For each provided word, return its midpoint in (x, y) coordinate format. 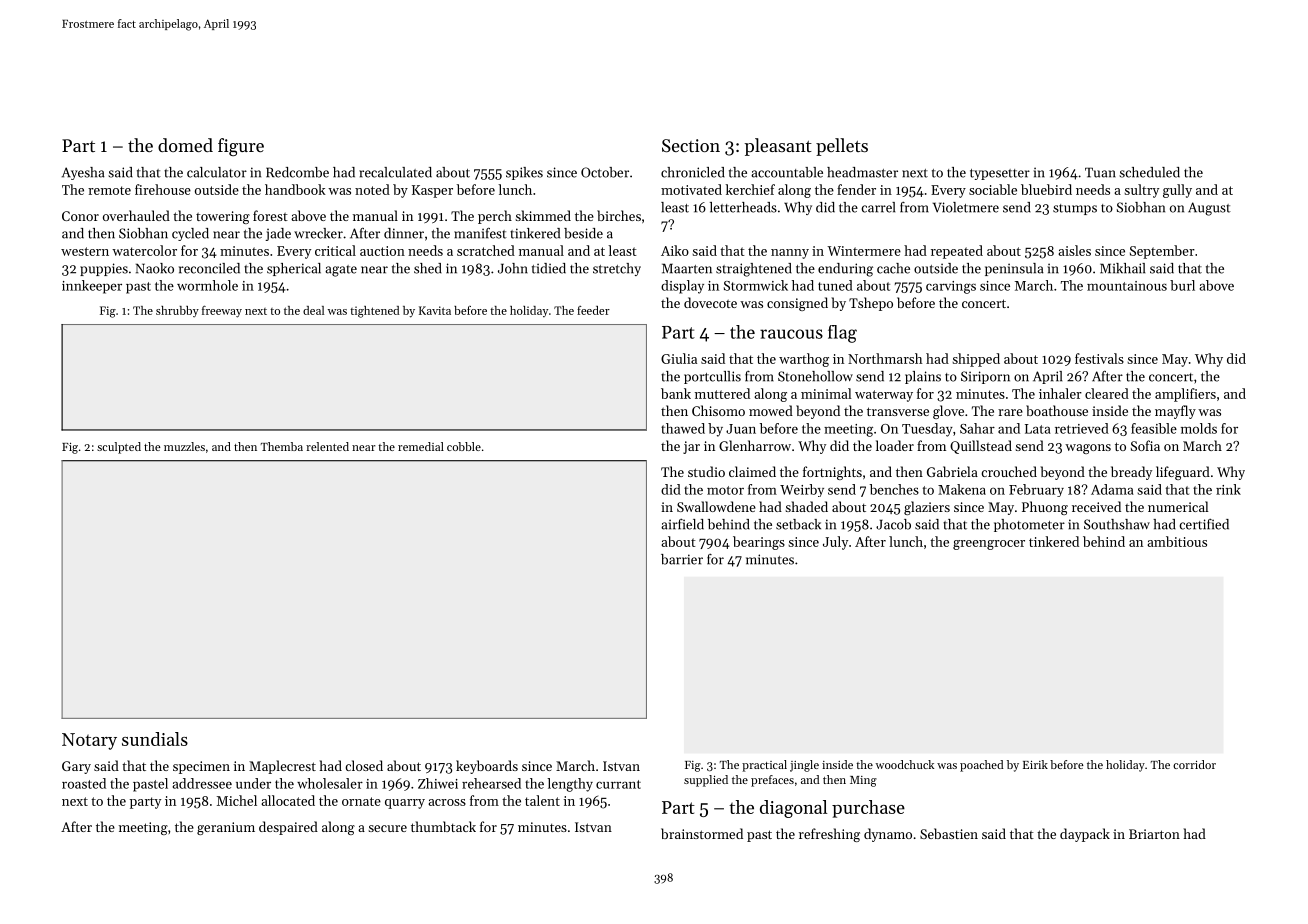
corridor (1194, 764)
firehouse (163, 189)
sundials (155, 739)
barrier (682, 559)
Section (691, 145)
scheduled (1149, 172)
